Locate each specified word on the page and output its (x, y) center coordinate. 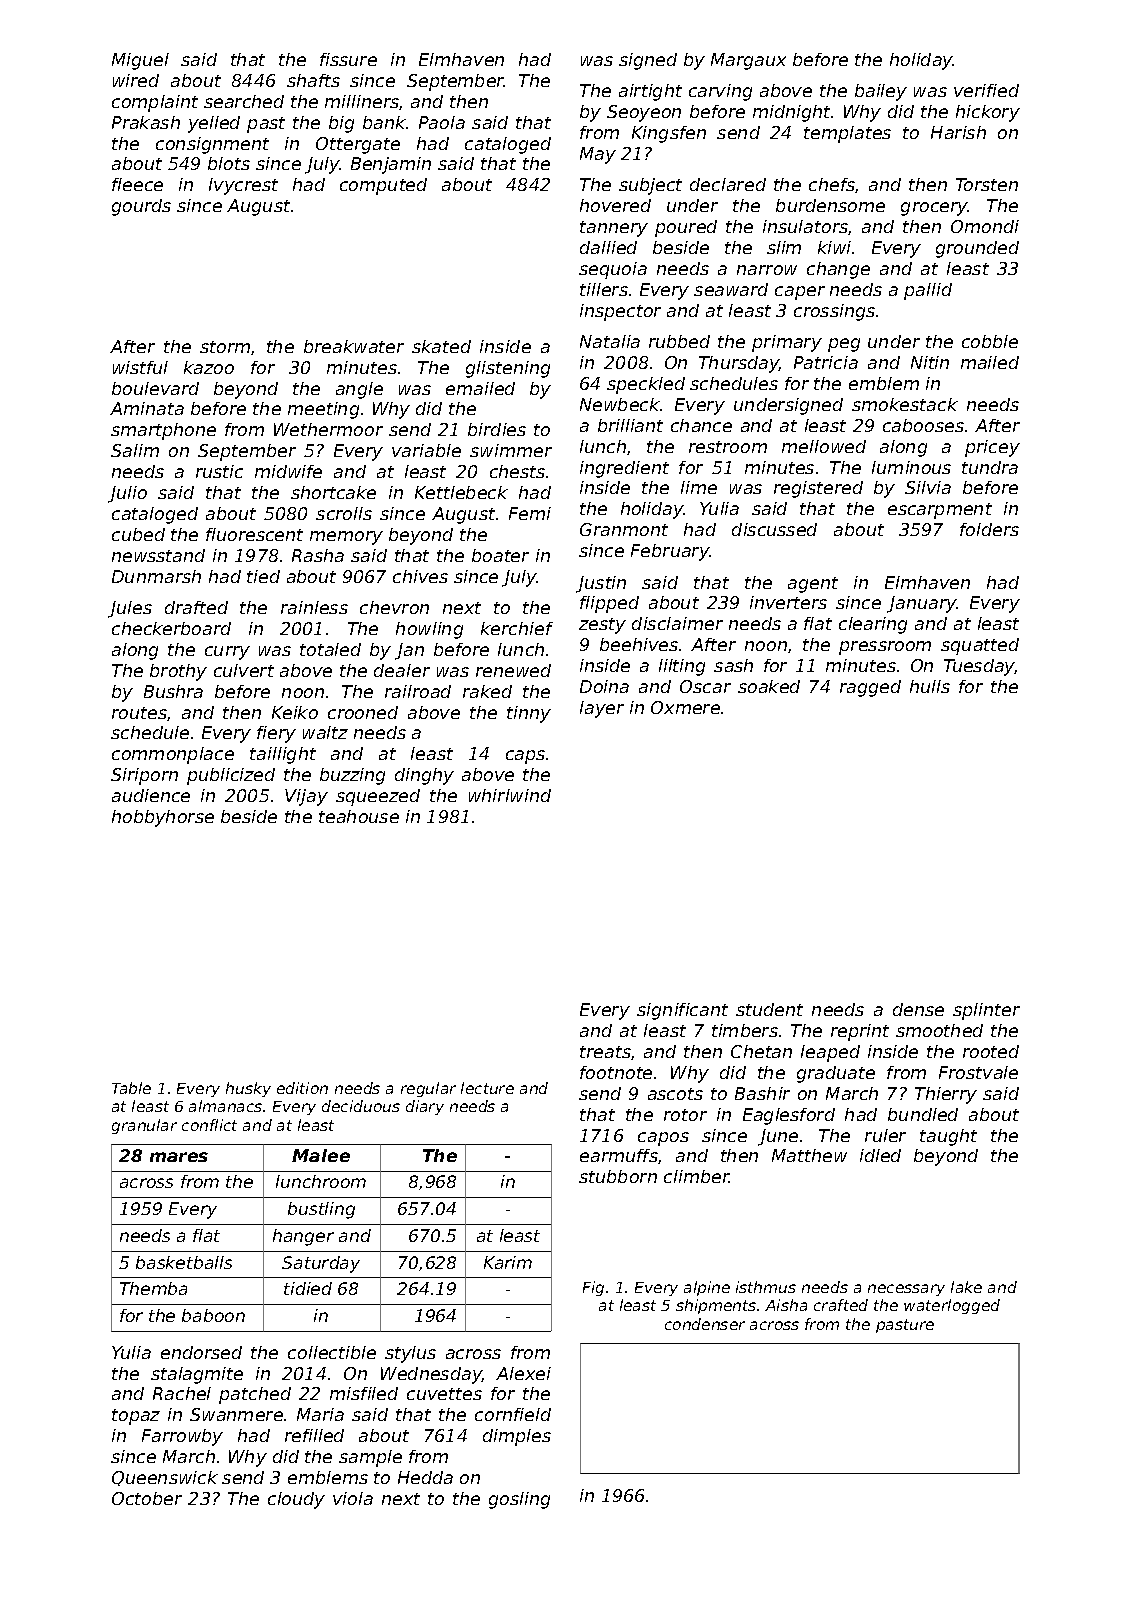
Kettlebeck (461, 492)
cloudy (296, 1500)
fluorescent (254, 534)
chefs (832, 185)
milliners (362, 101)
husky (248, 1089)
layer (602, 709)
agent (813, 585)
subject (650, 186)
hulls (930, 686)
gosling (519, 1500)
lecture (487, 1088)
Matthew (809, 1155)
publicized (231, 776)
